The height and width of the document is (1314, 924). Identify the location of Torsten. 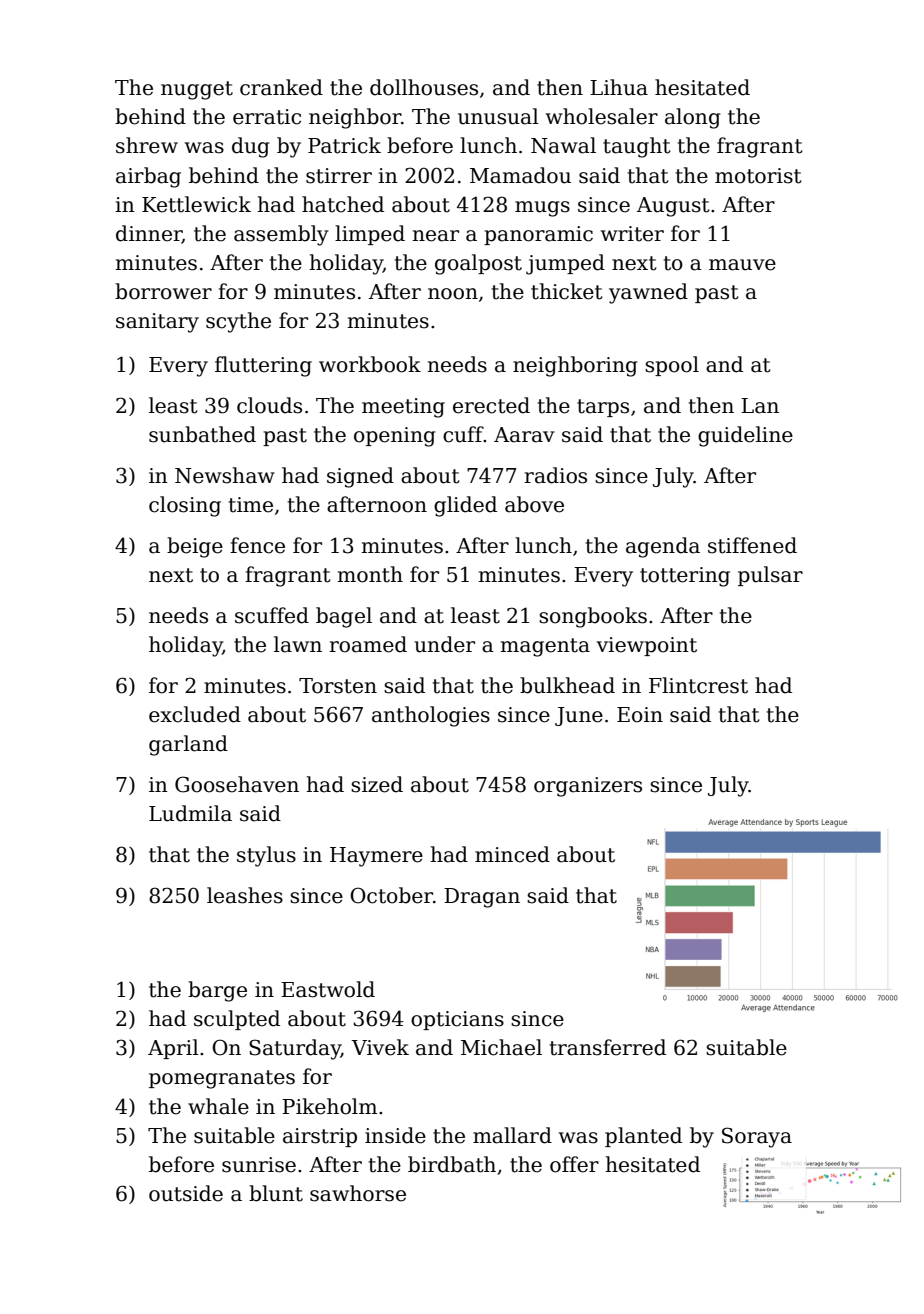
(338, 686).
